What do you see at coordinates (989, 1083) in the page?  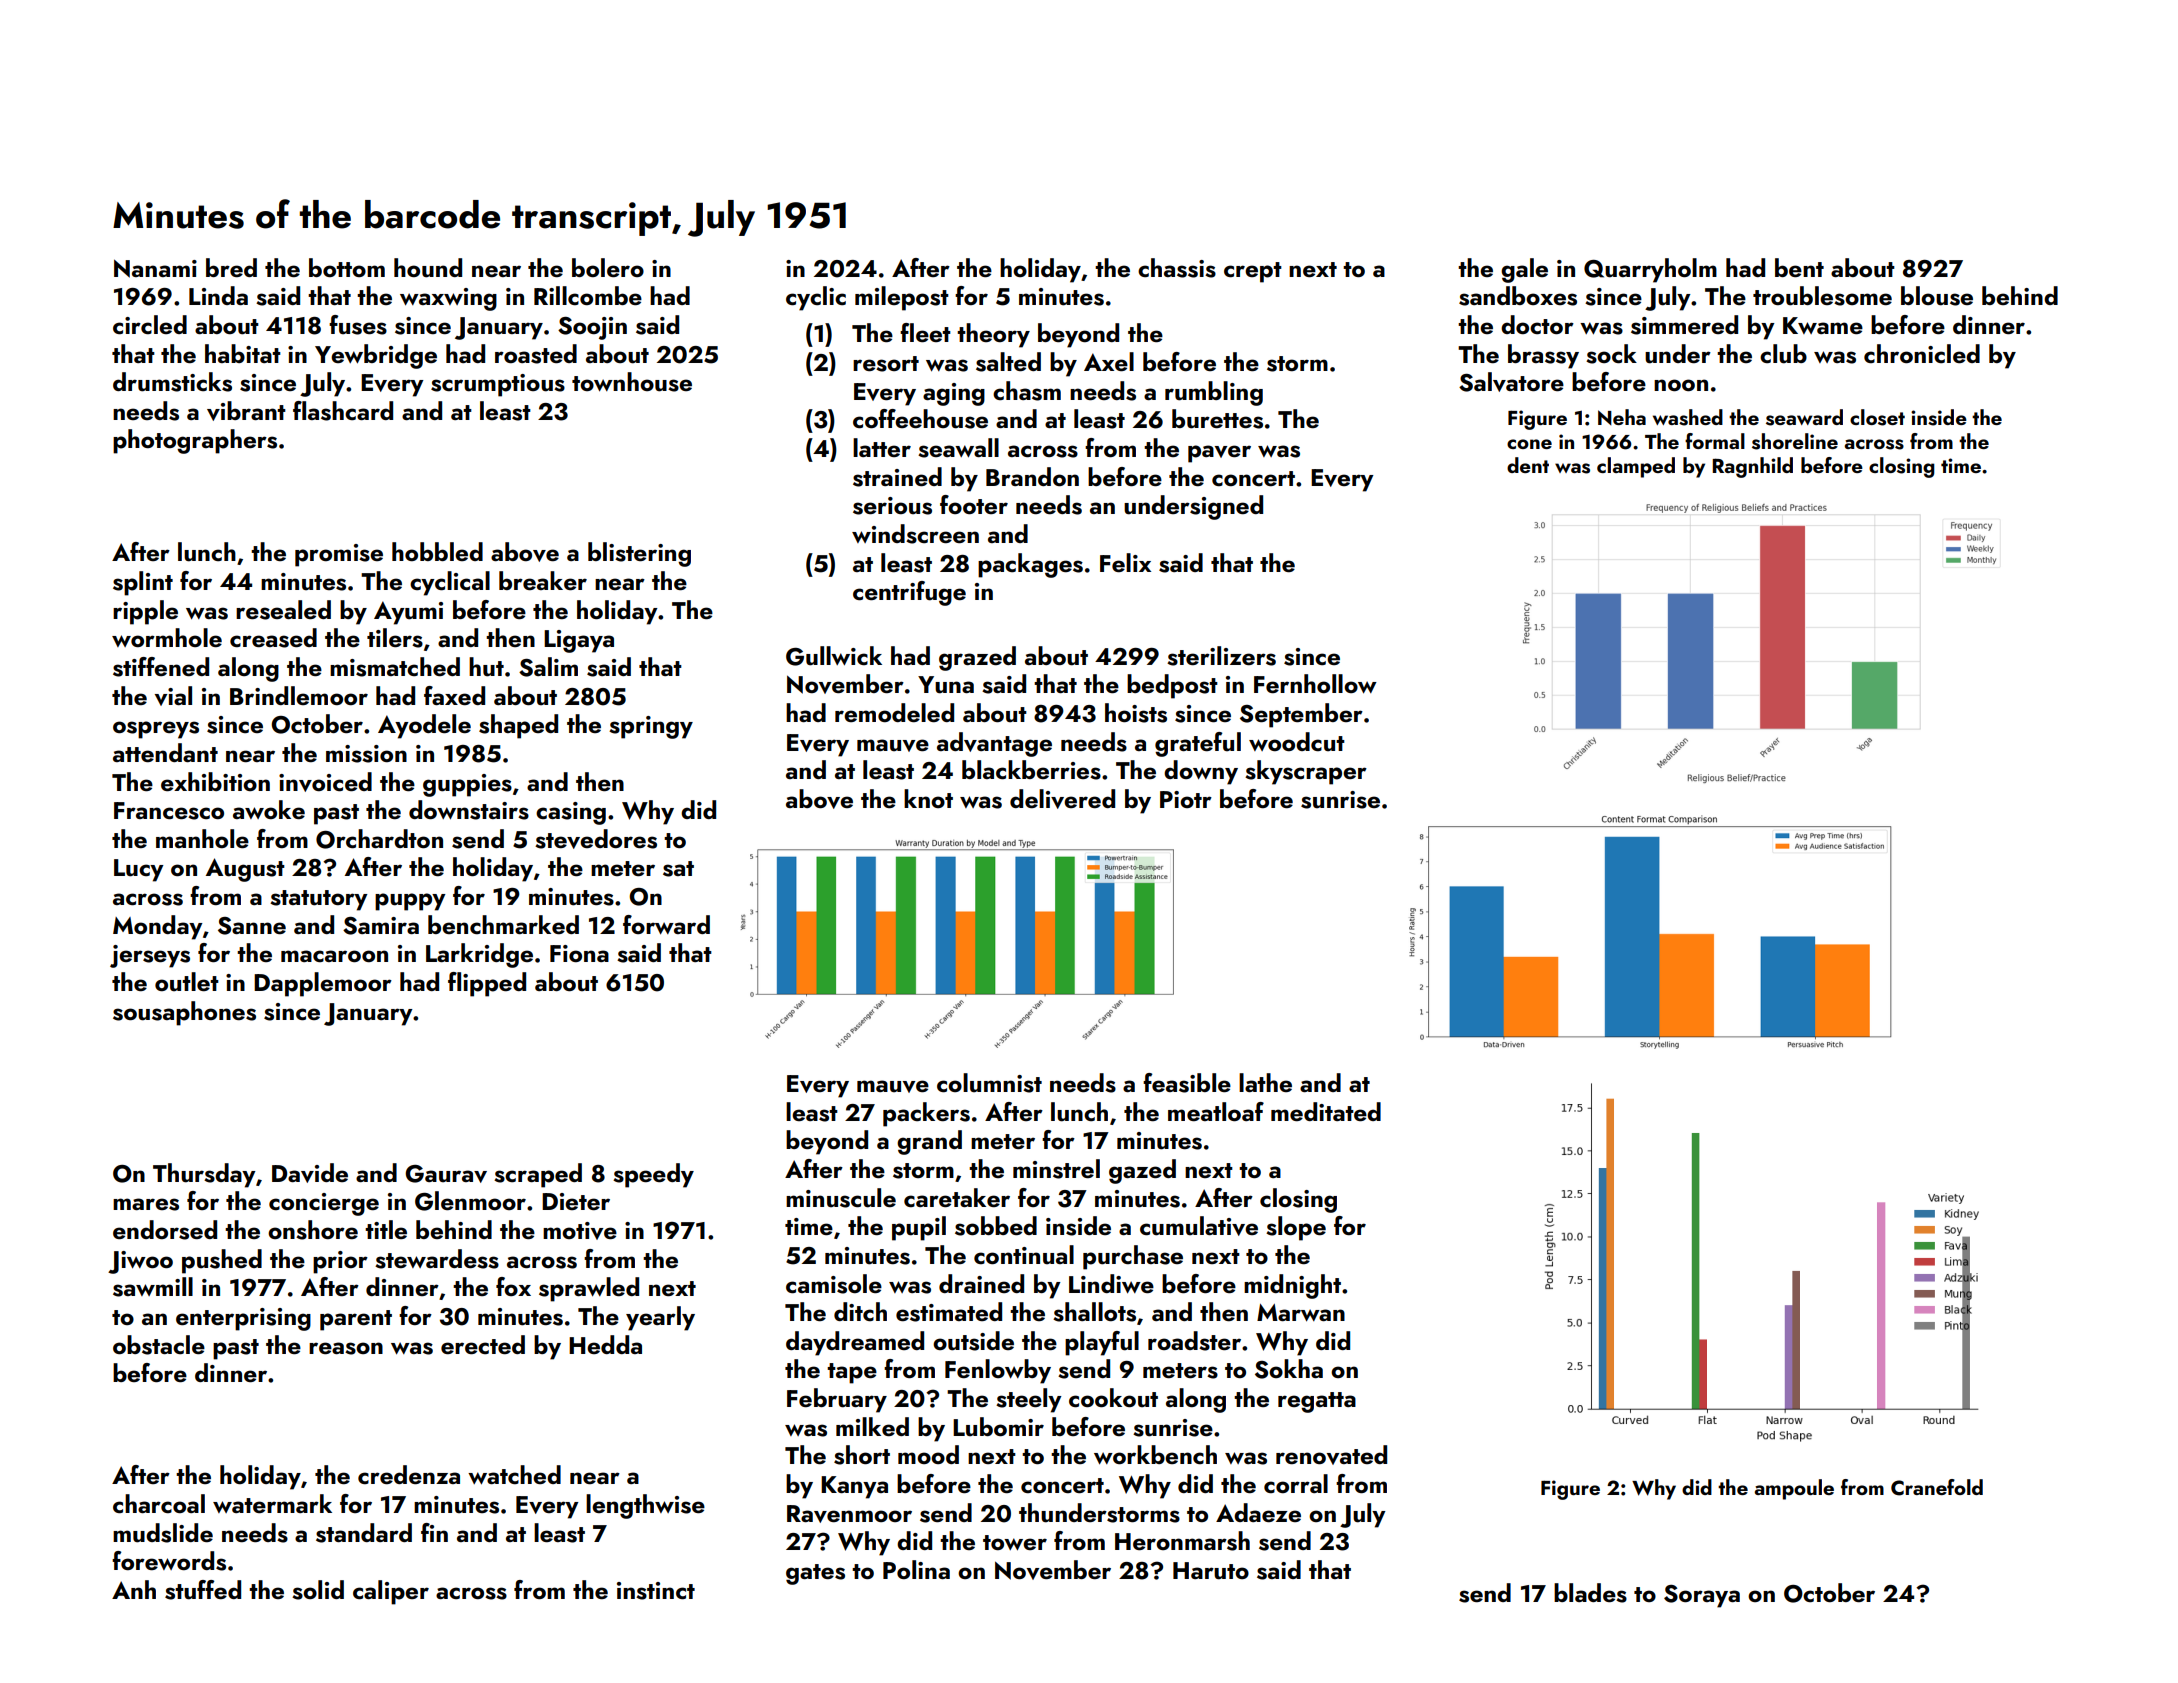 I see `columnist` at bounding box center [989, 1083].
